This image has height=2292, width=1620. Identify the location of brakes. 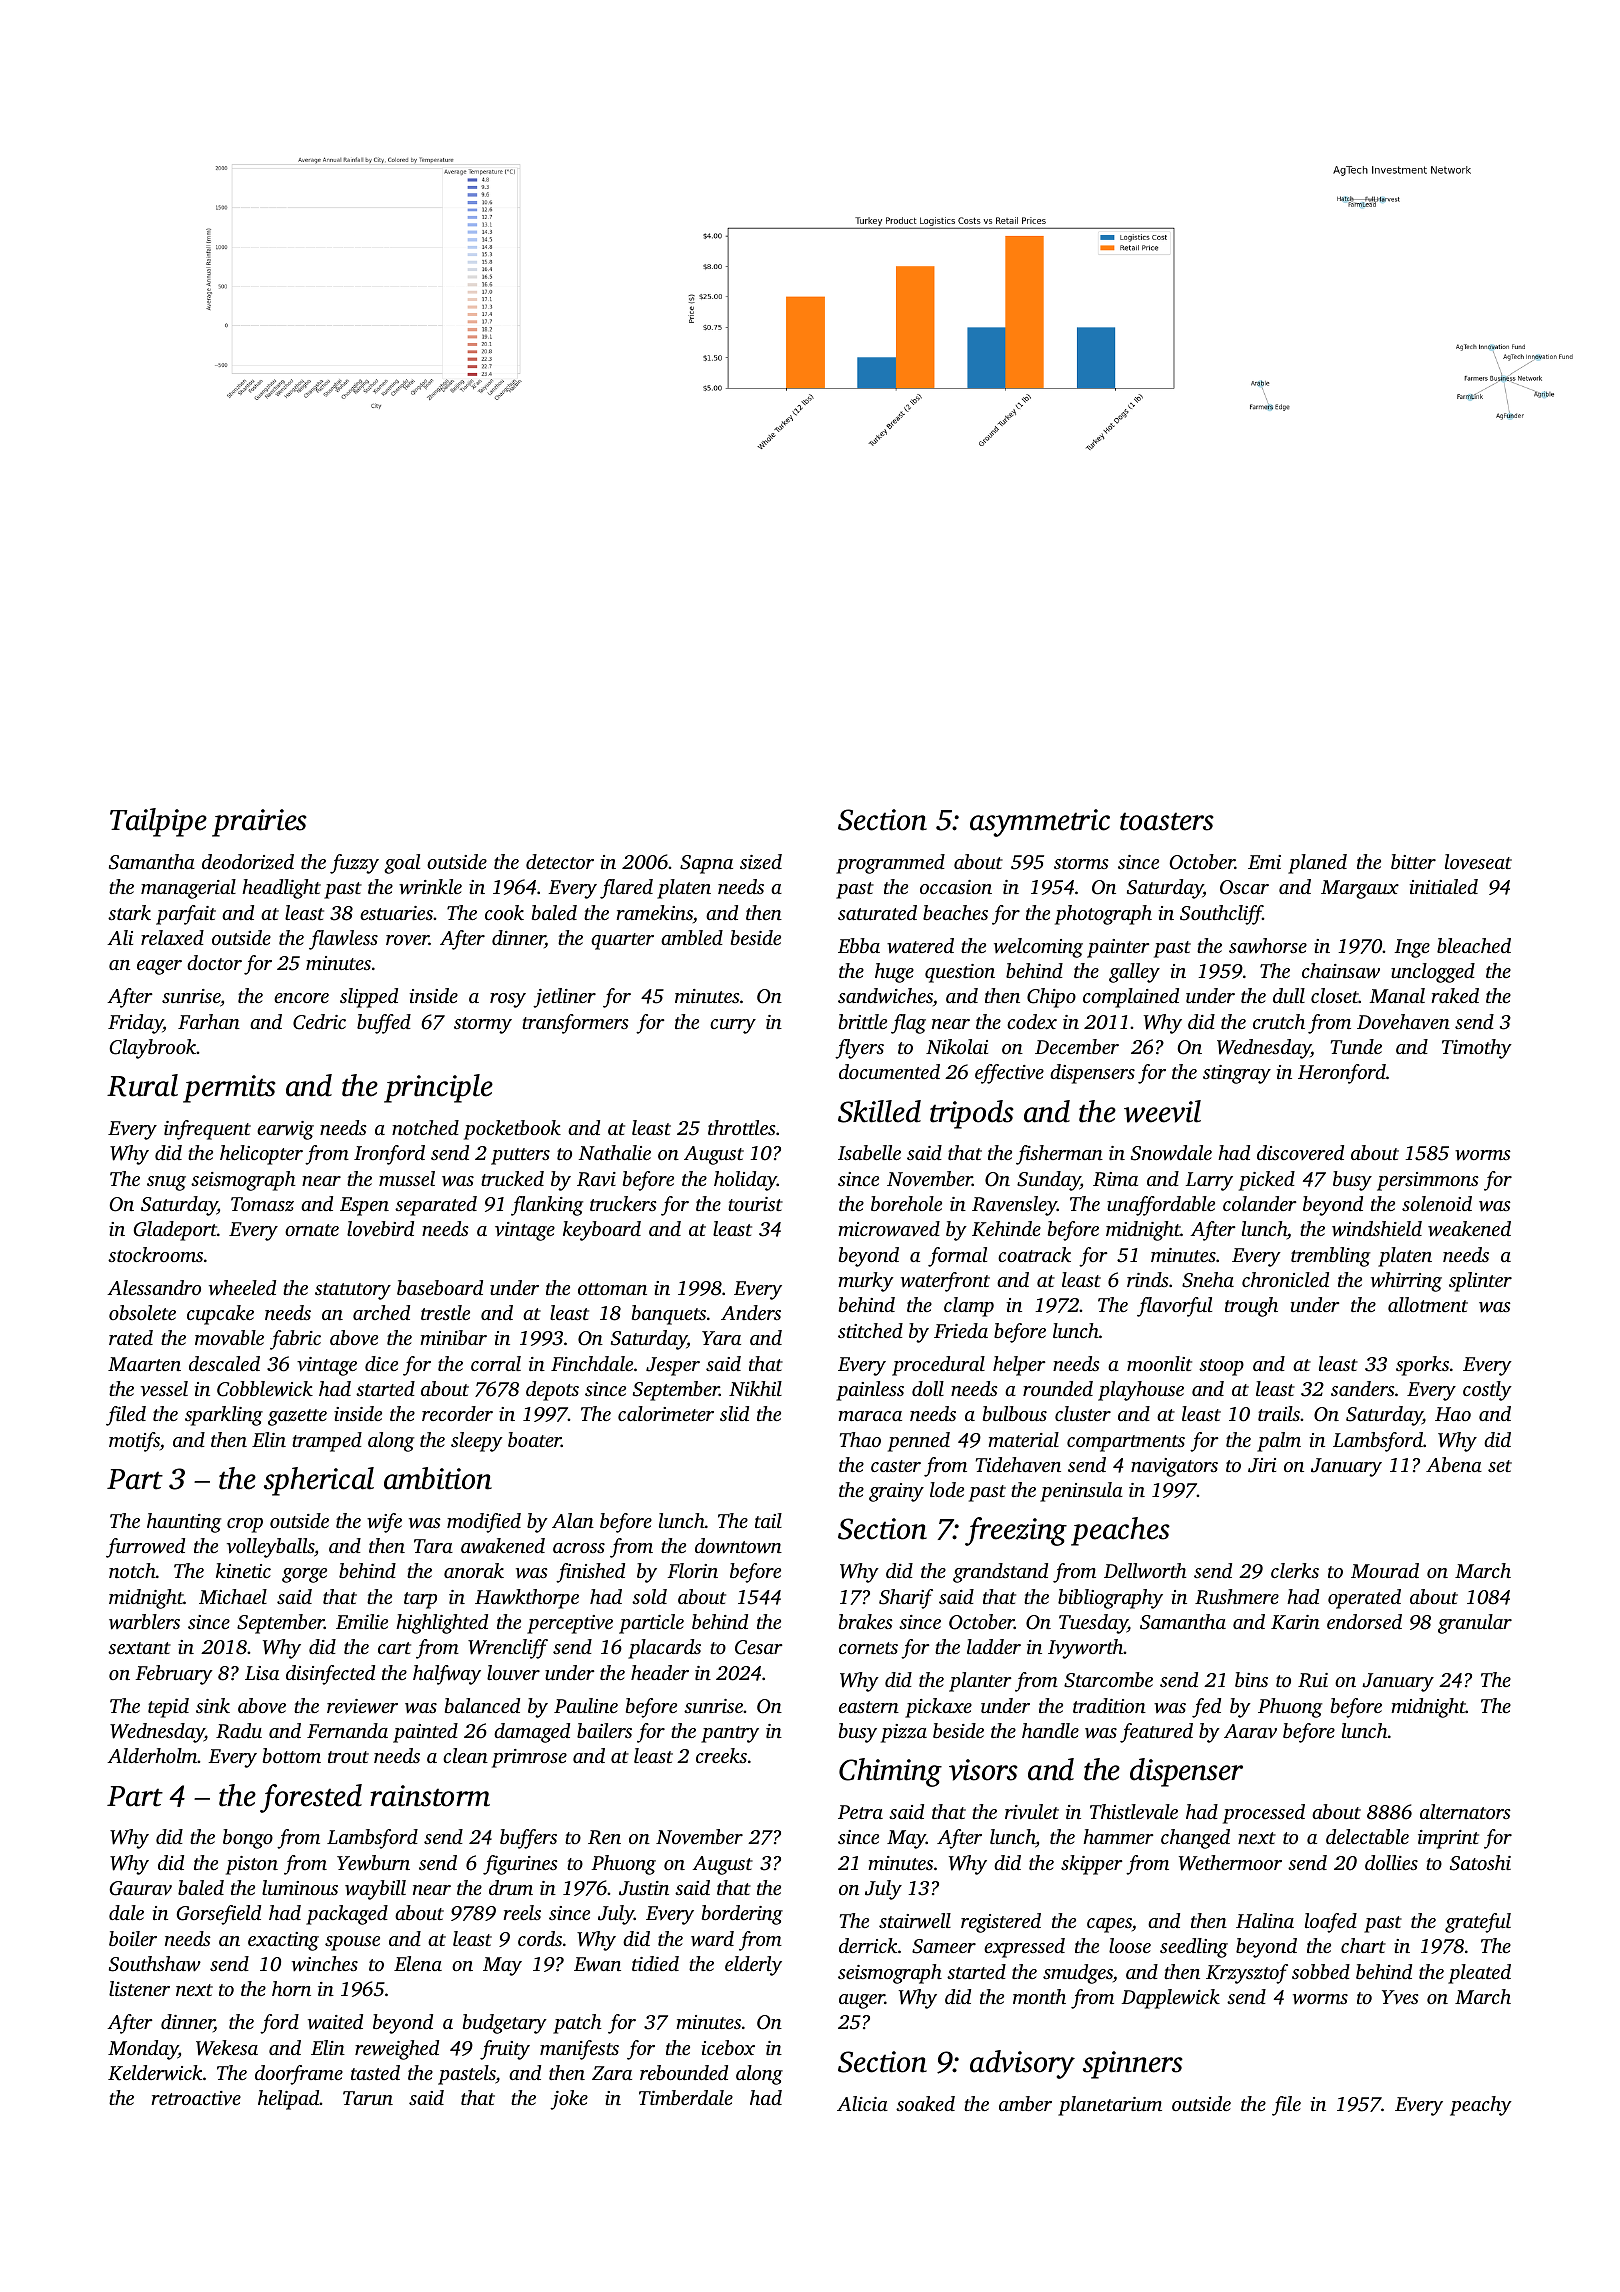
(866, 1621).
